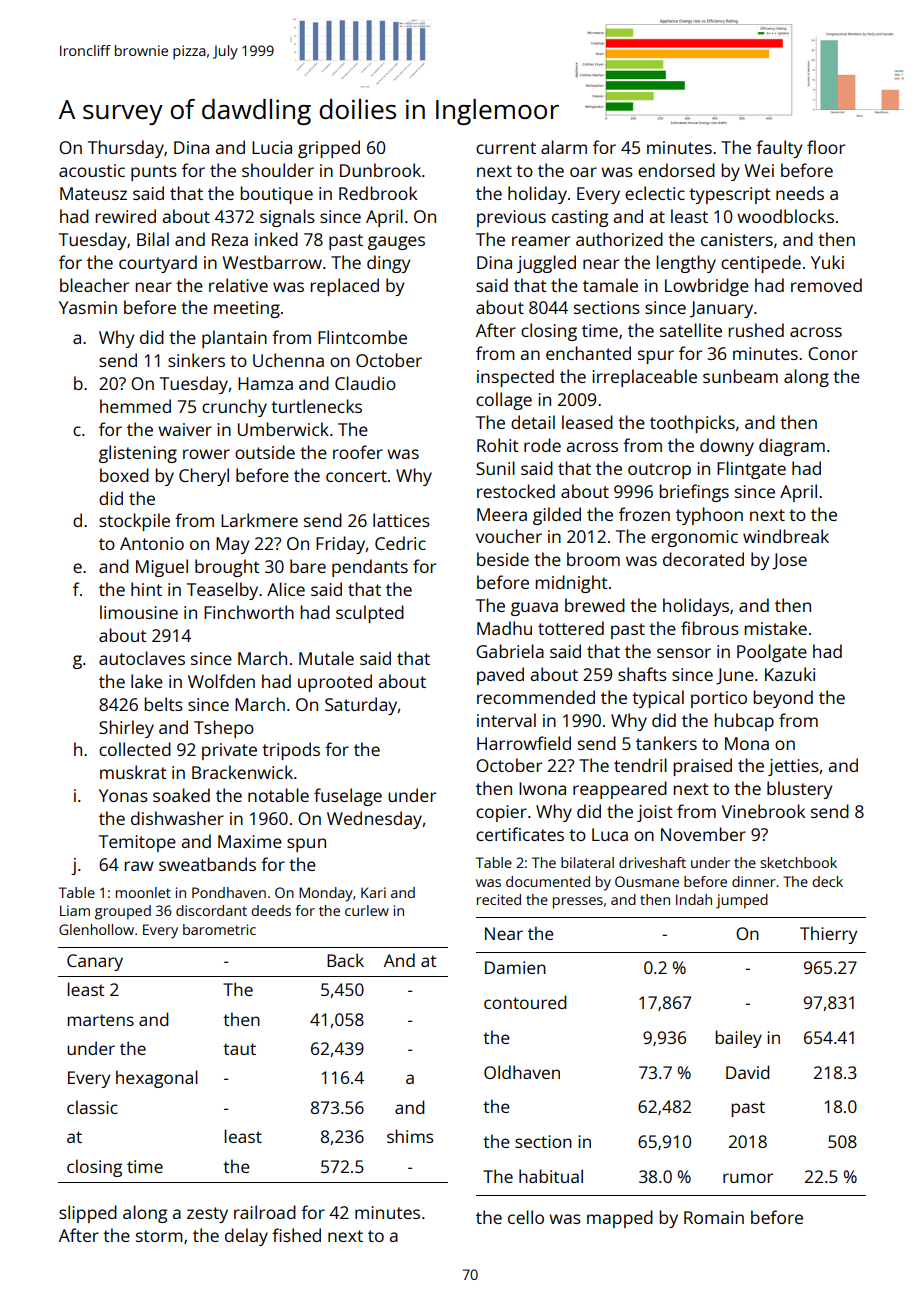  I want to click on sunbeam, so click(740, 376).
